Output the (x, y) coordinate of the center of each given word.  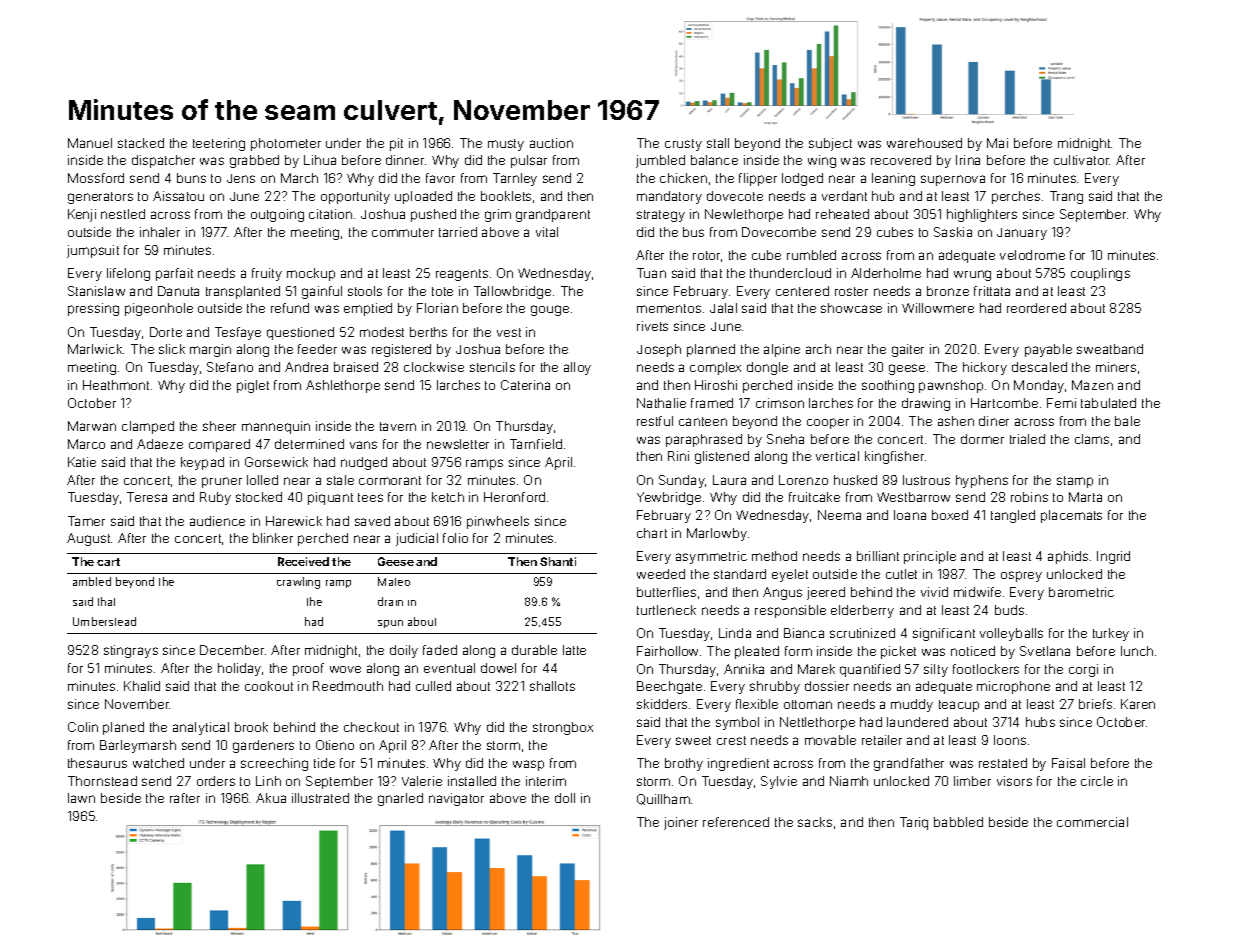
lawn (81, 798)
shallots (552, 686)
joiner (681, 823)
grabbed (254, 161)
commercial (1092, 822)
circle (1097, 781)
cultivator (1082, 160)
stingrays (131, 651)
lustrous (926, 480)
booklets (506, 196)
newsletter (458, 444)
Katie (82, 462)
